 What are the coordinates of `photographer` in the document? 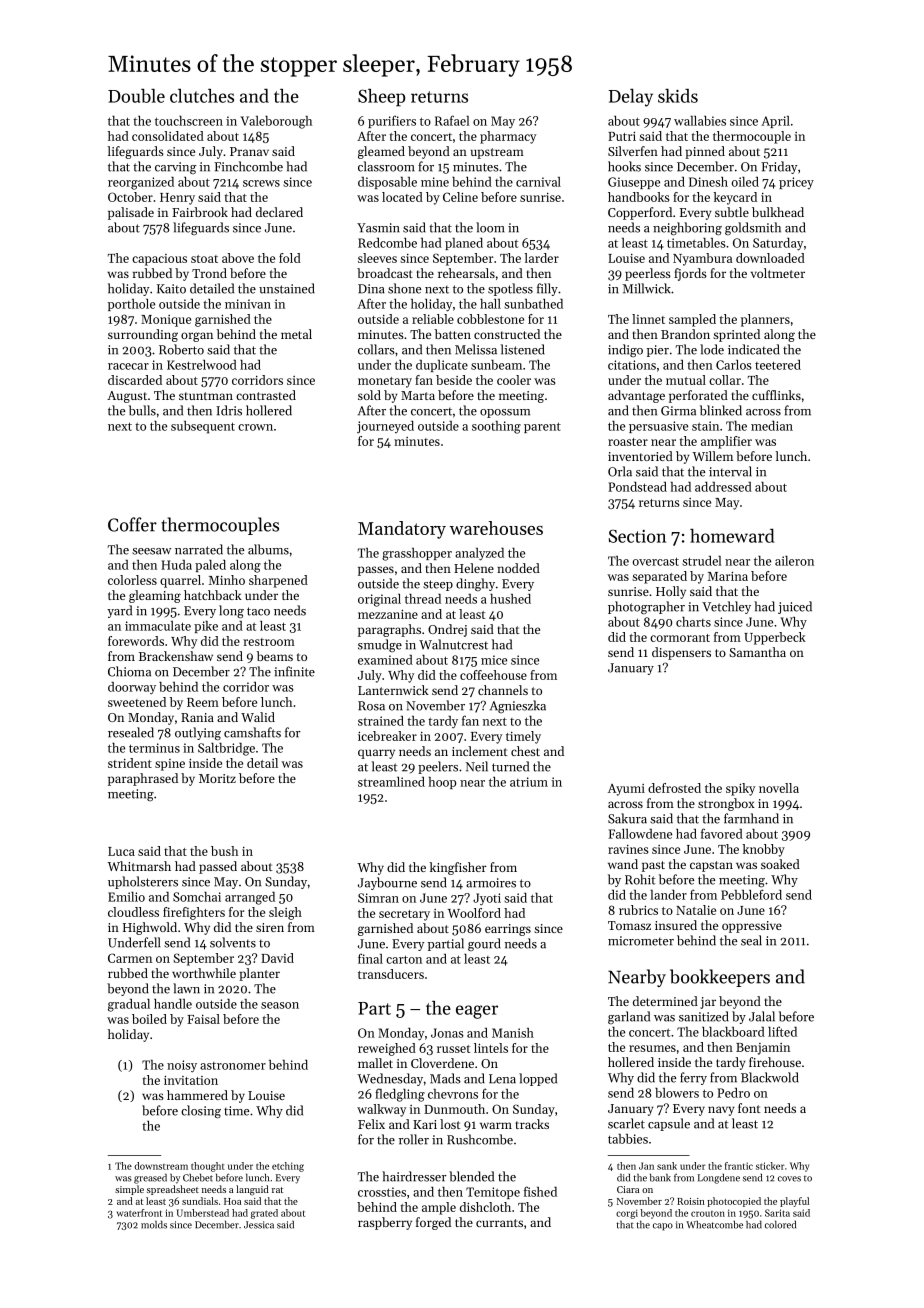 It's located at (646, 607).
